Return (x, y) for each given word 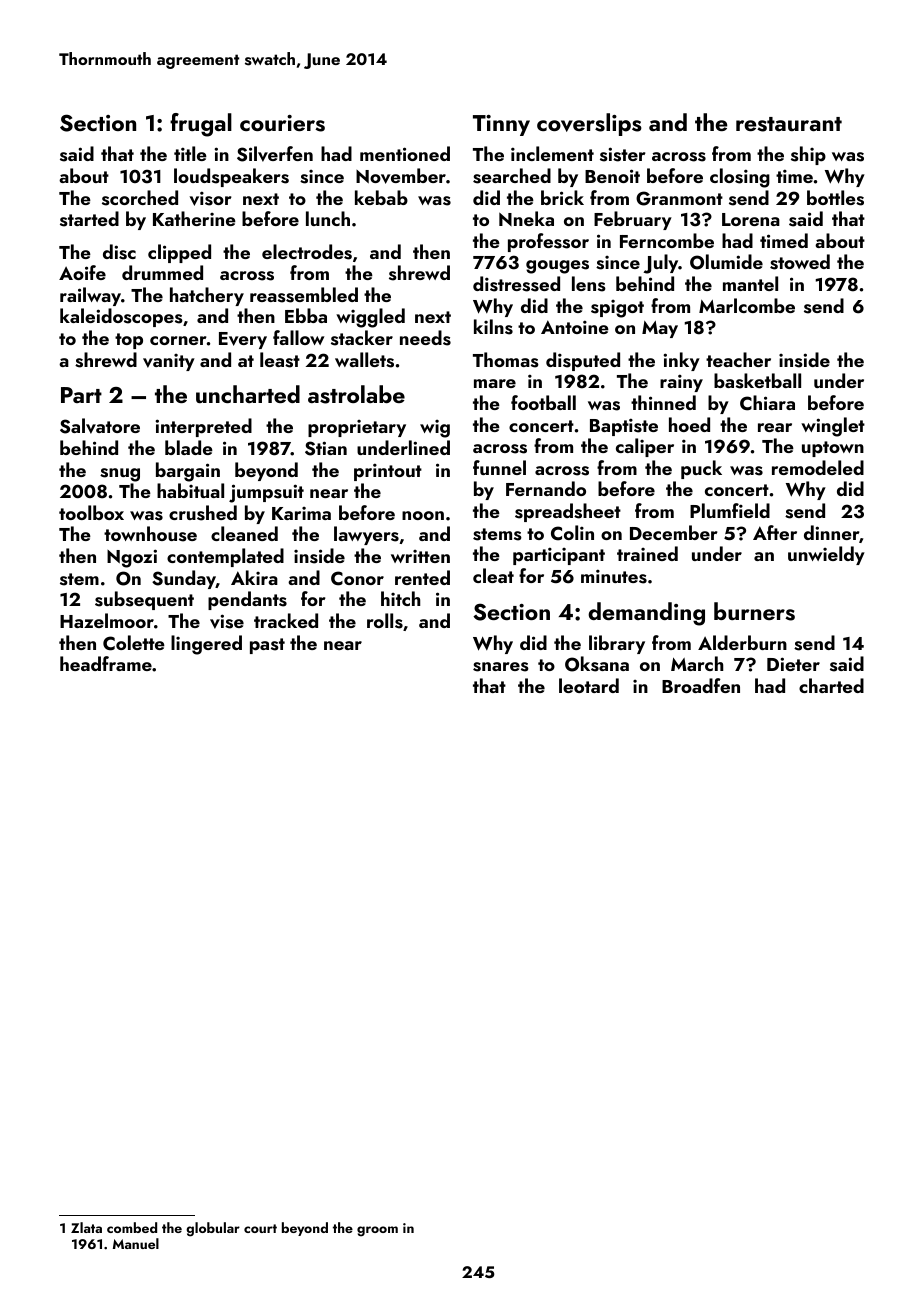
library (617, 644)
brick (562, 197)
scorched (140, 198)
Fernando (546, 488)
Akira (254, 577)
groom (377, 1231)
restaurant (789, 124)
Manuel (136, 1243)
